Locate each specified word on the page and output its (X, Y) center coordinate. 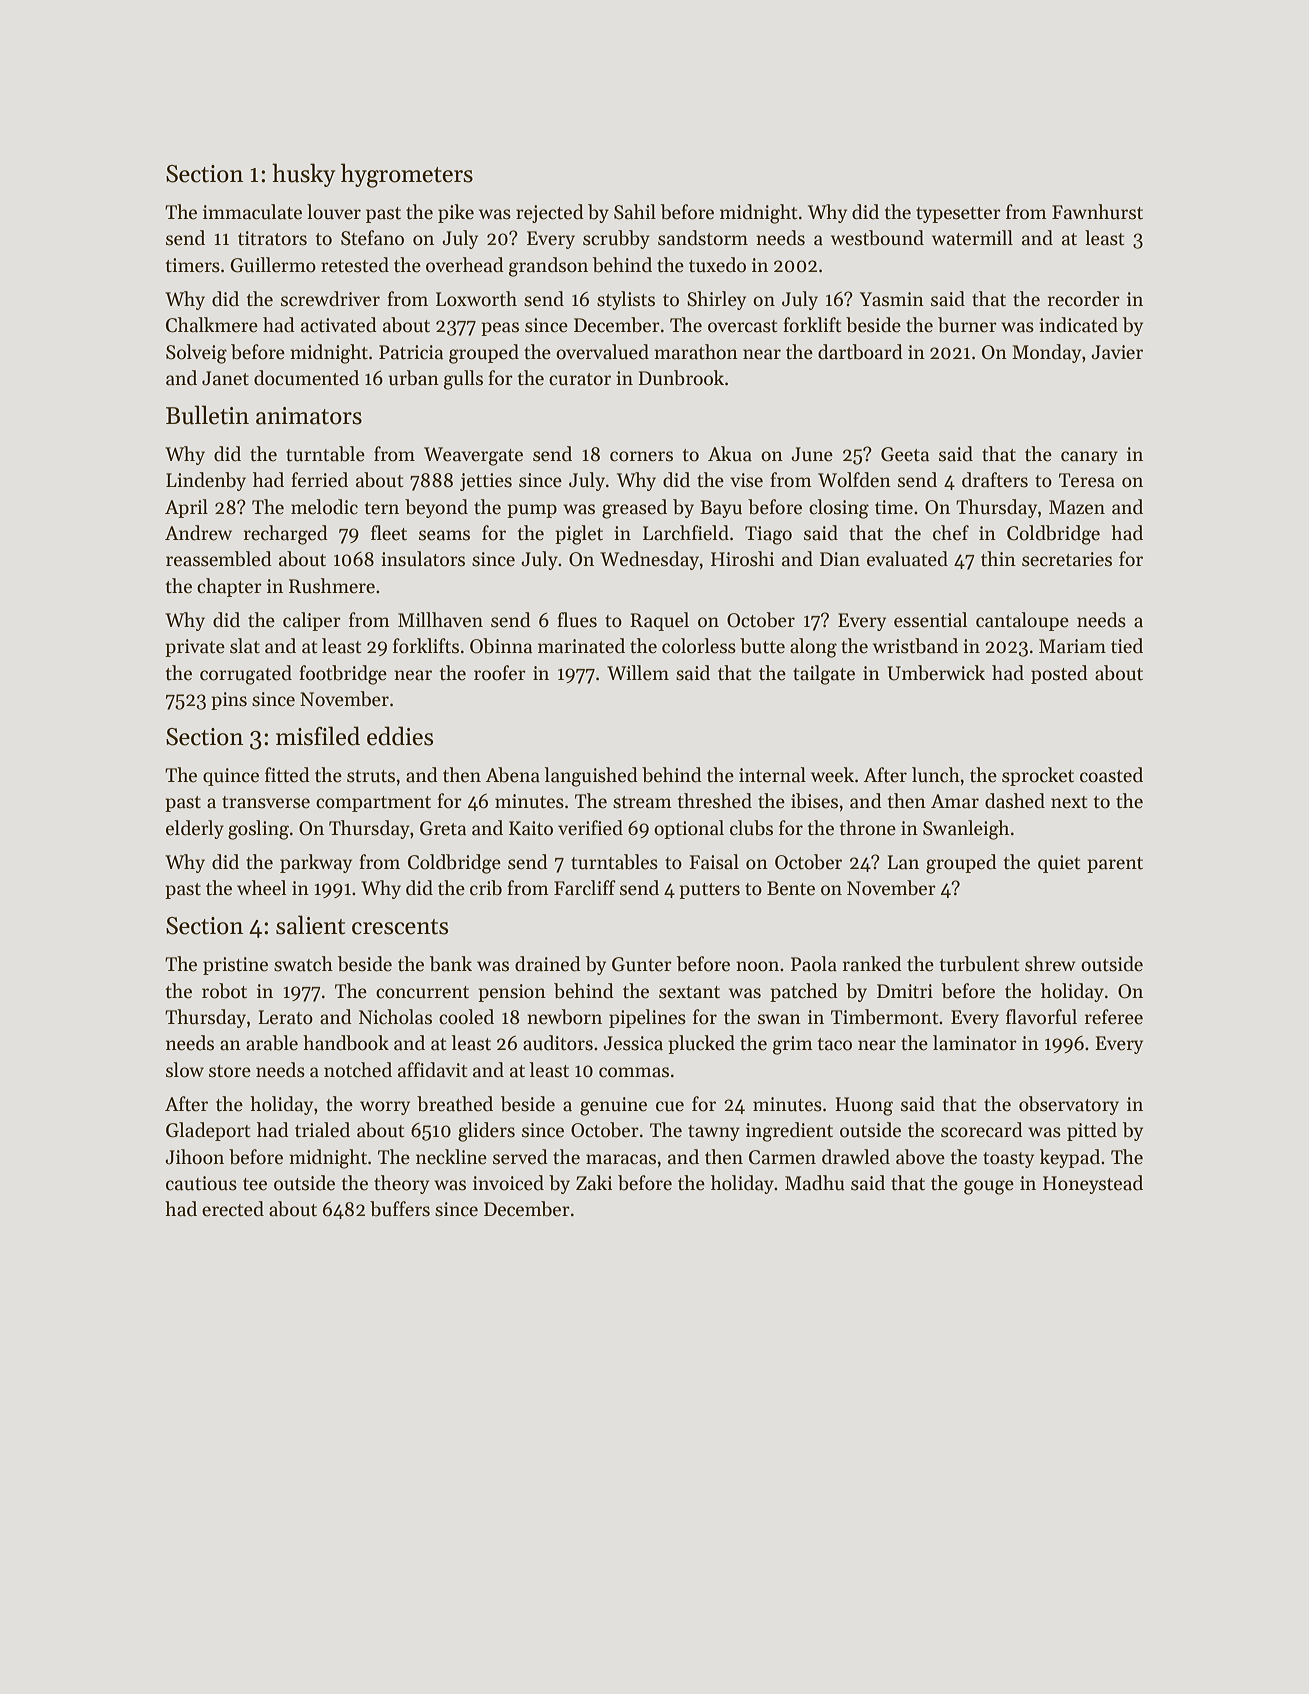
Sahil (635, 212)
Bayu (721, 509)
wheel (261, 888)
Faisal (714, 862)
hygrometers (407, 175)
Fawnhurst (1097, 212)
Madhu (815, 1183)
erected (233, 1209)
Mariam (1072, 646)
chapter (229, 587)
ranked (872, 964)
